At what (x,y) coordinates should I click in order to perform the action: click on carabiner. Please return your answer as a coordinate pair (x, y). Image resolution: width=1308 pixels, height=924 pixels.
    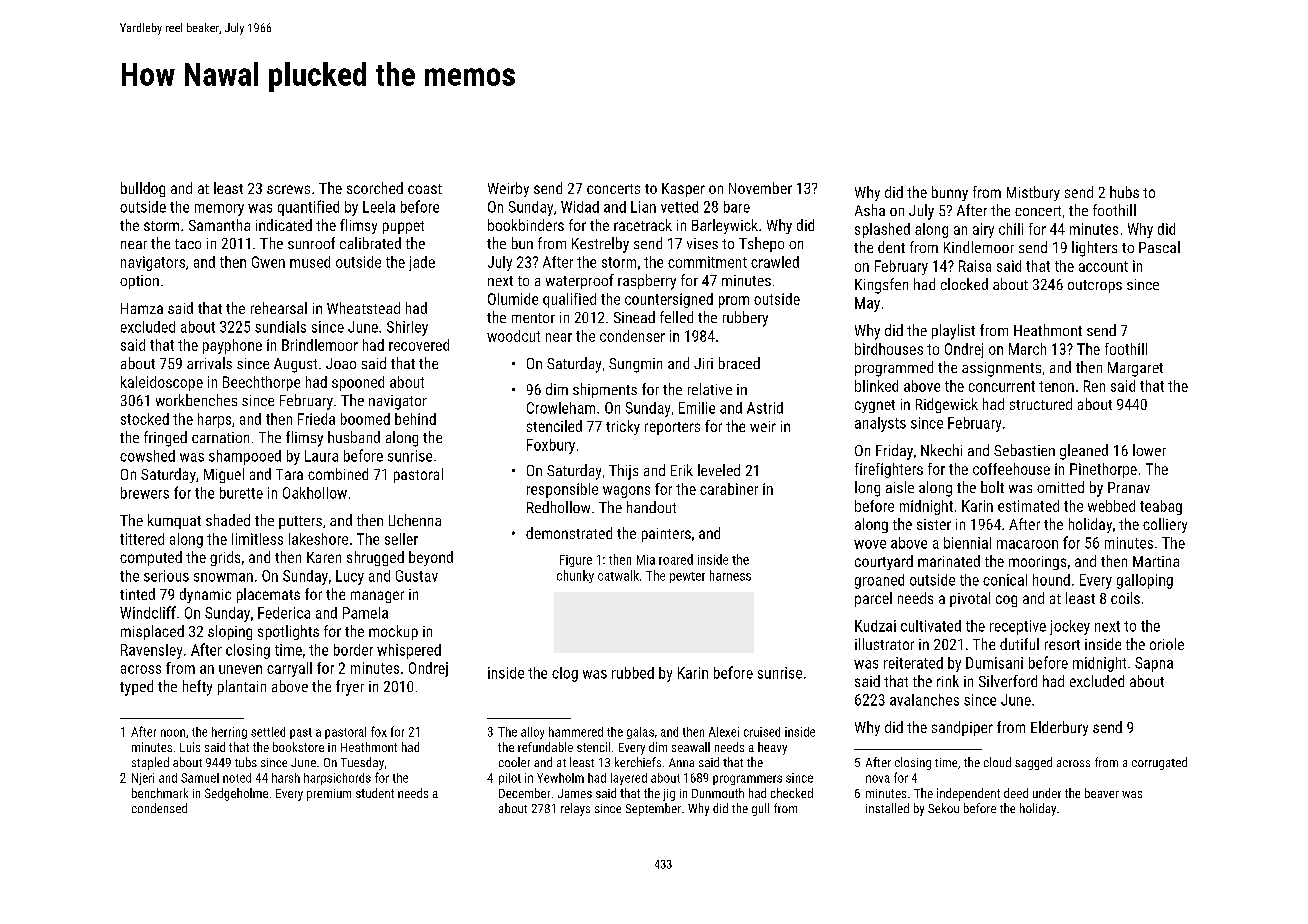
    Looking at the image, I should click on (729, 489).
